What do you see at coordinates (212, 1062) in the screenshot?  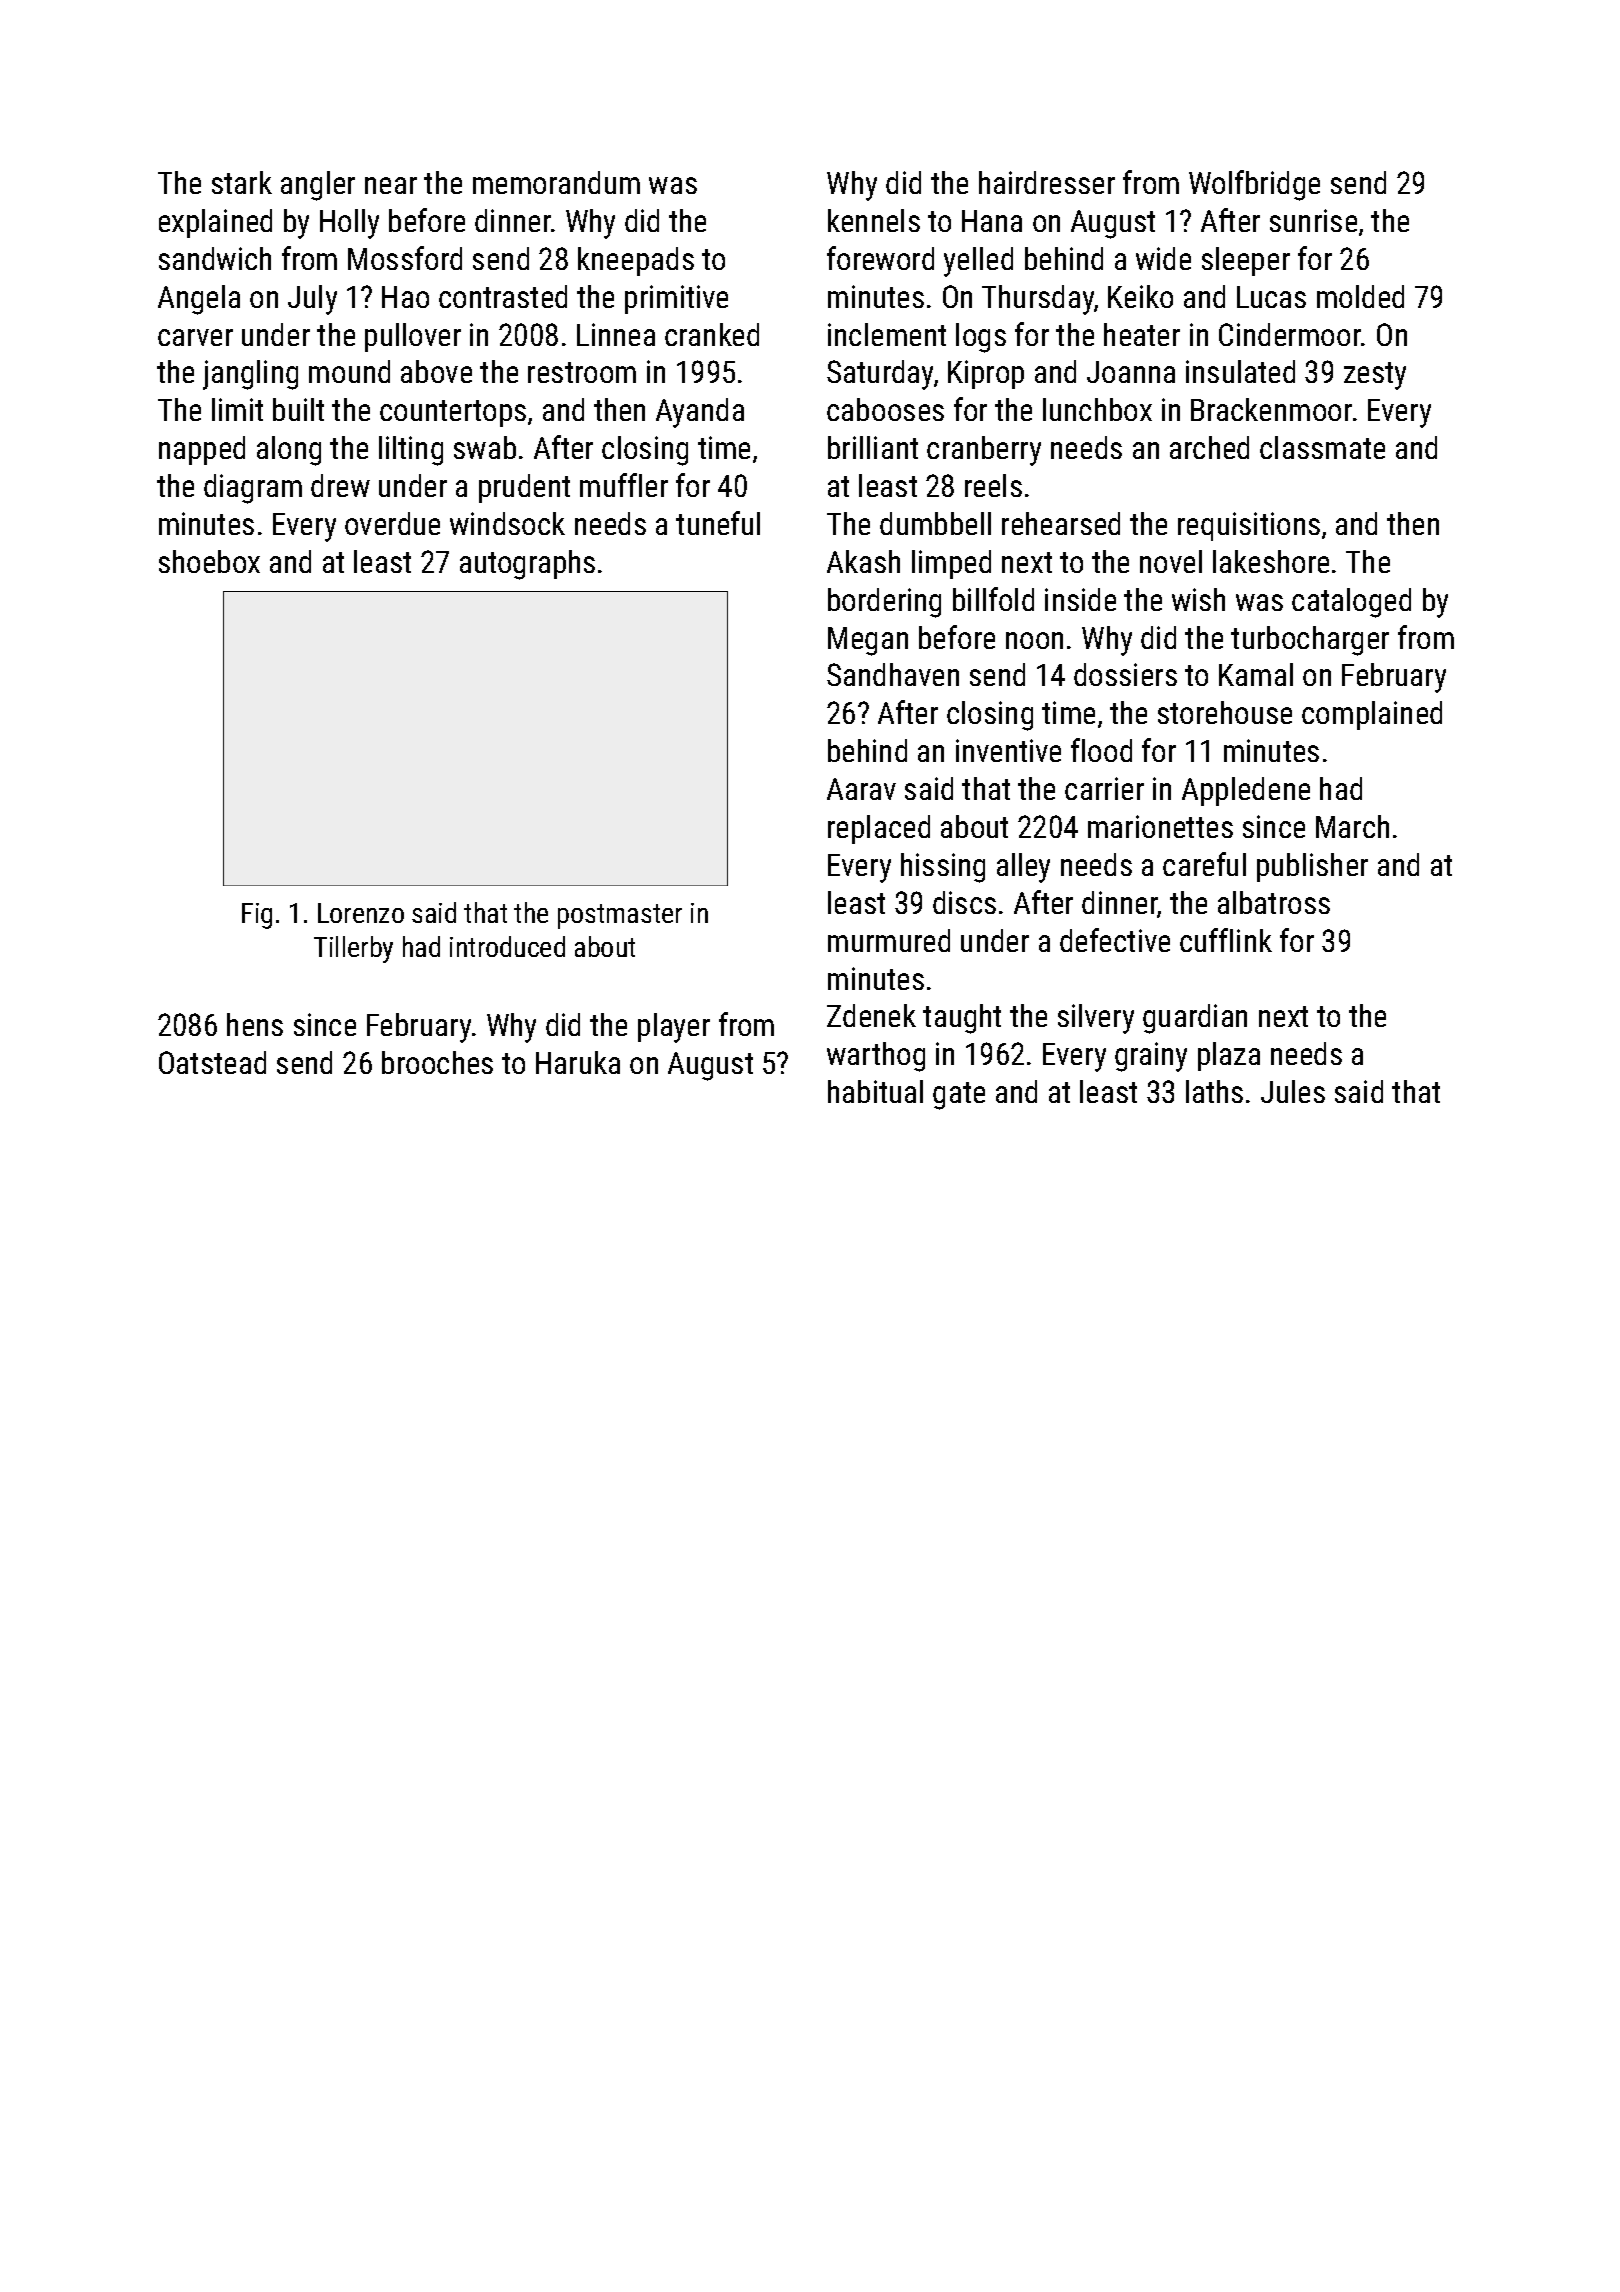 I see `Oatstead` at bounding box center [212, 1062].
